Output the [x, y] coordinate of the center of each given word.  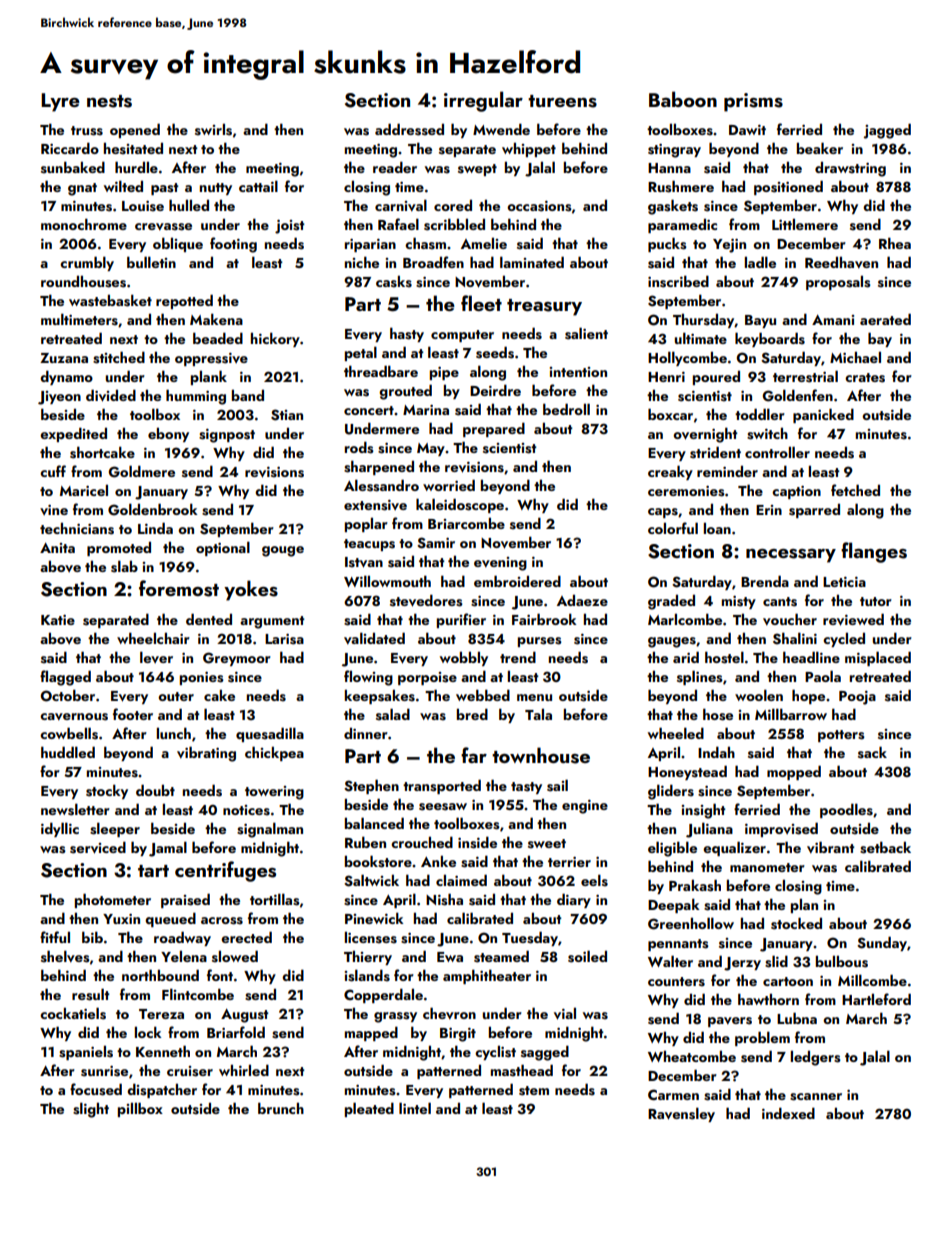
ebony [168, 435]
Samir [436, 543]
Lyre [60, 102]
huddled [68, 752]
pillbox [140, 1109]
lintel [415, 1108]
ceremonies [686, 491]
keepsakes [380, 697]
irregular [483, 101]
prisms [753, 102]
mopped [794, 772]
